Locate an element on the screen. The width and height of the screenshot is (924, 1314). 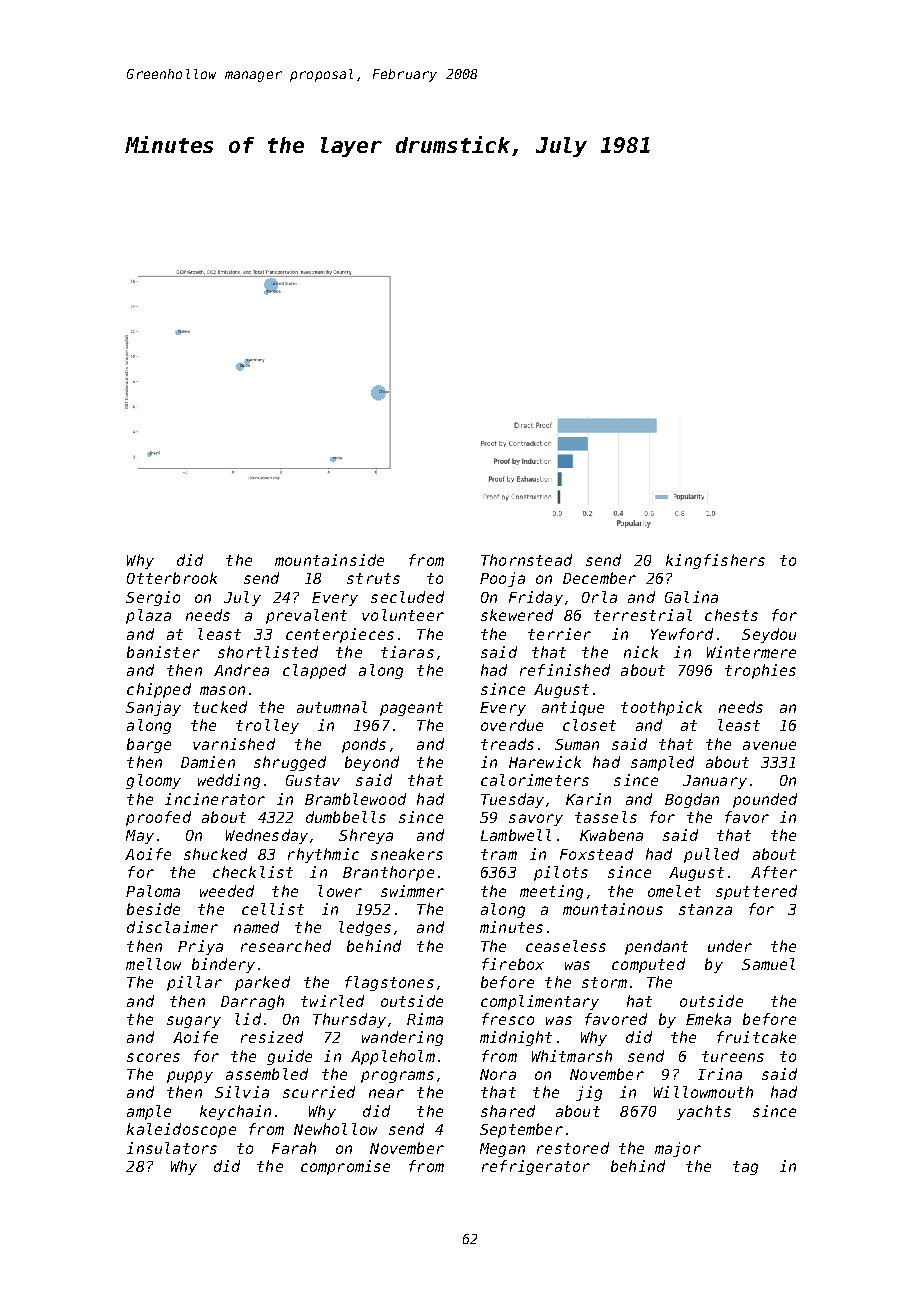
clapped is located at coordinates (314, 671).
